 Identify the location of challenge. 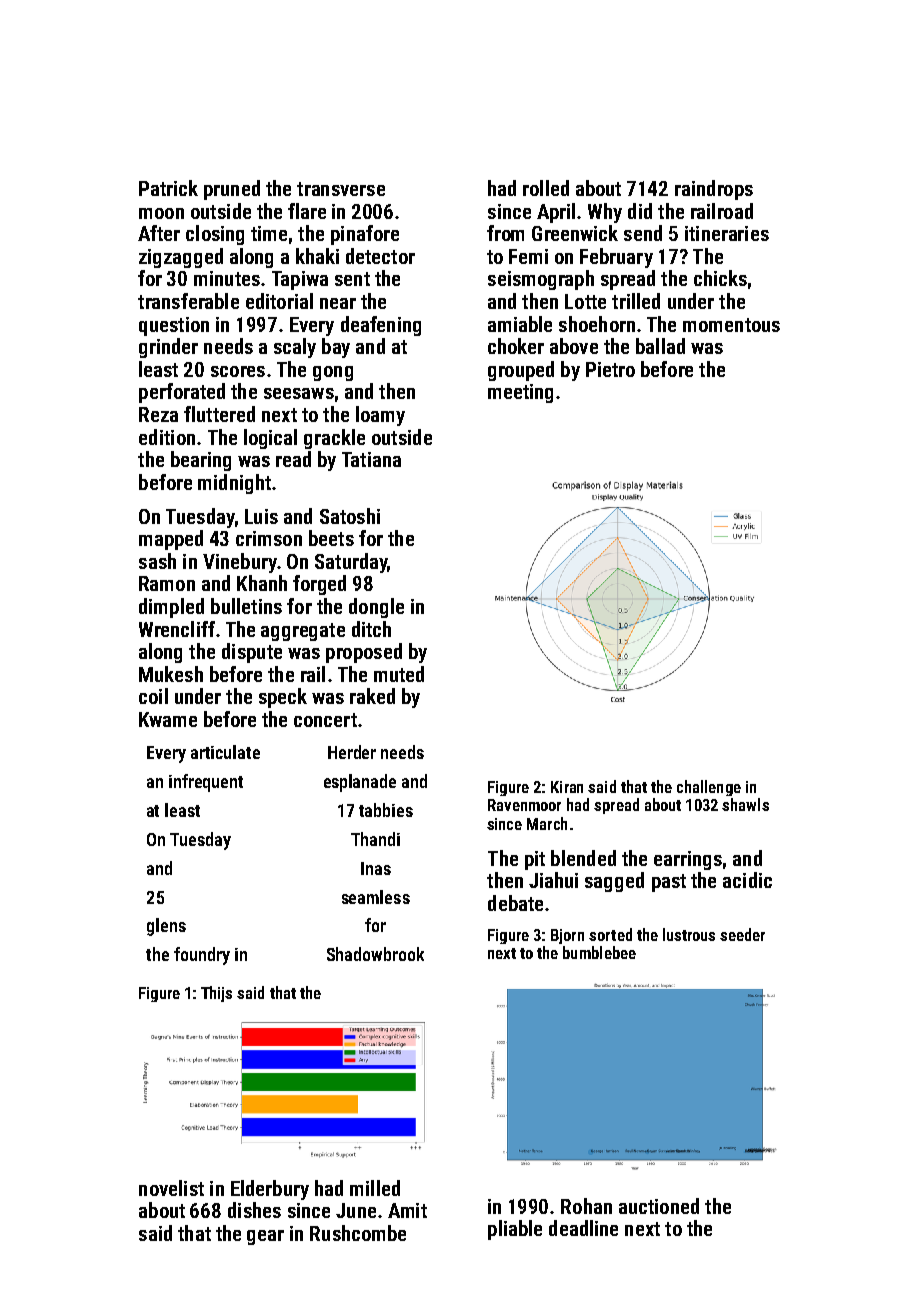
(709, 788).
